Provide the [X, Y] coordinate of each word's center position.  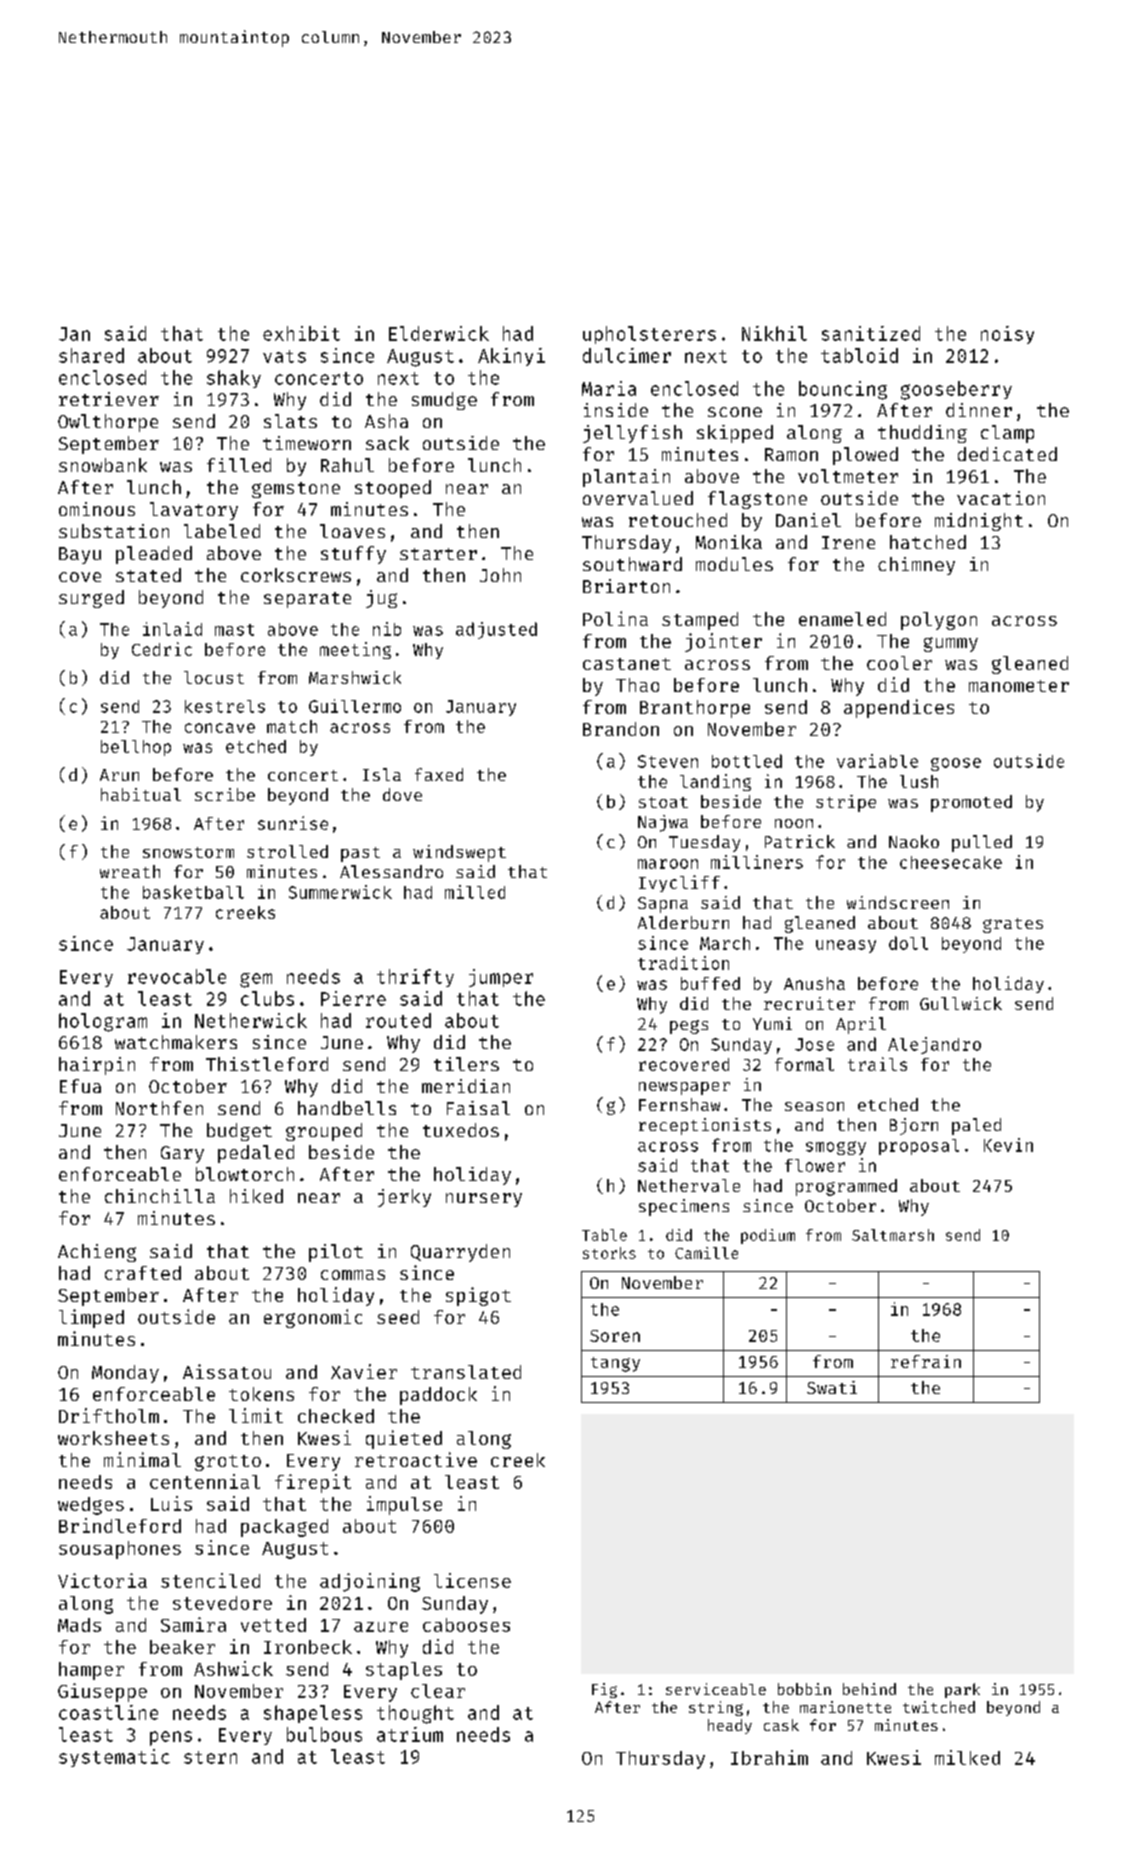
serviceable [716, 1689]
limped [91, 1318]
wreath [130, 871]
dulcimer [627, 355]
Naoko [914, 841]
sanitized [871, 333]
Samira [193, 1624]
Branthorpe [695, 709]
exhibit [301, 333]
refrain [926, 1361]
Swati [832, 1387]
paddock [438, 1396]
